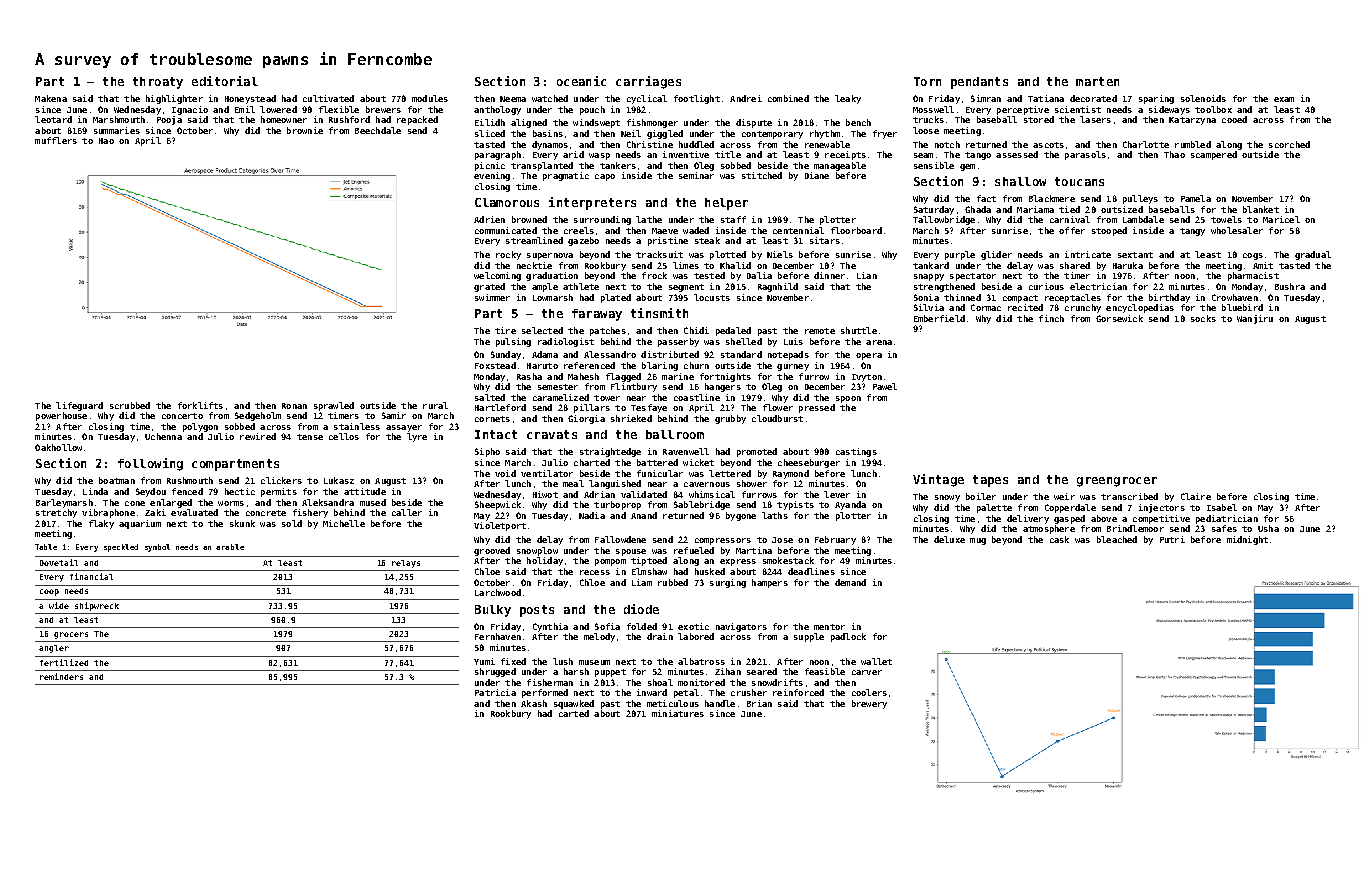 The height and width of the screenshot is (887, 1372). Describe the element at coordinates (726, 204) in the screenshot. I see `helper` at that location.
